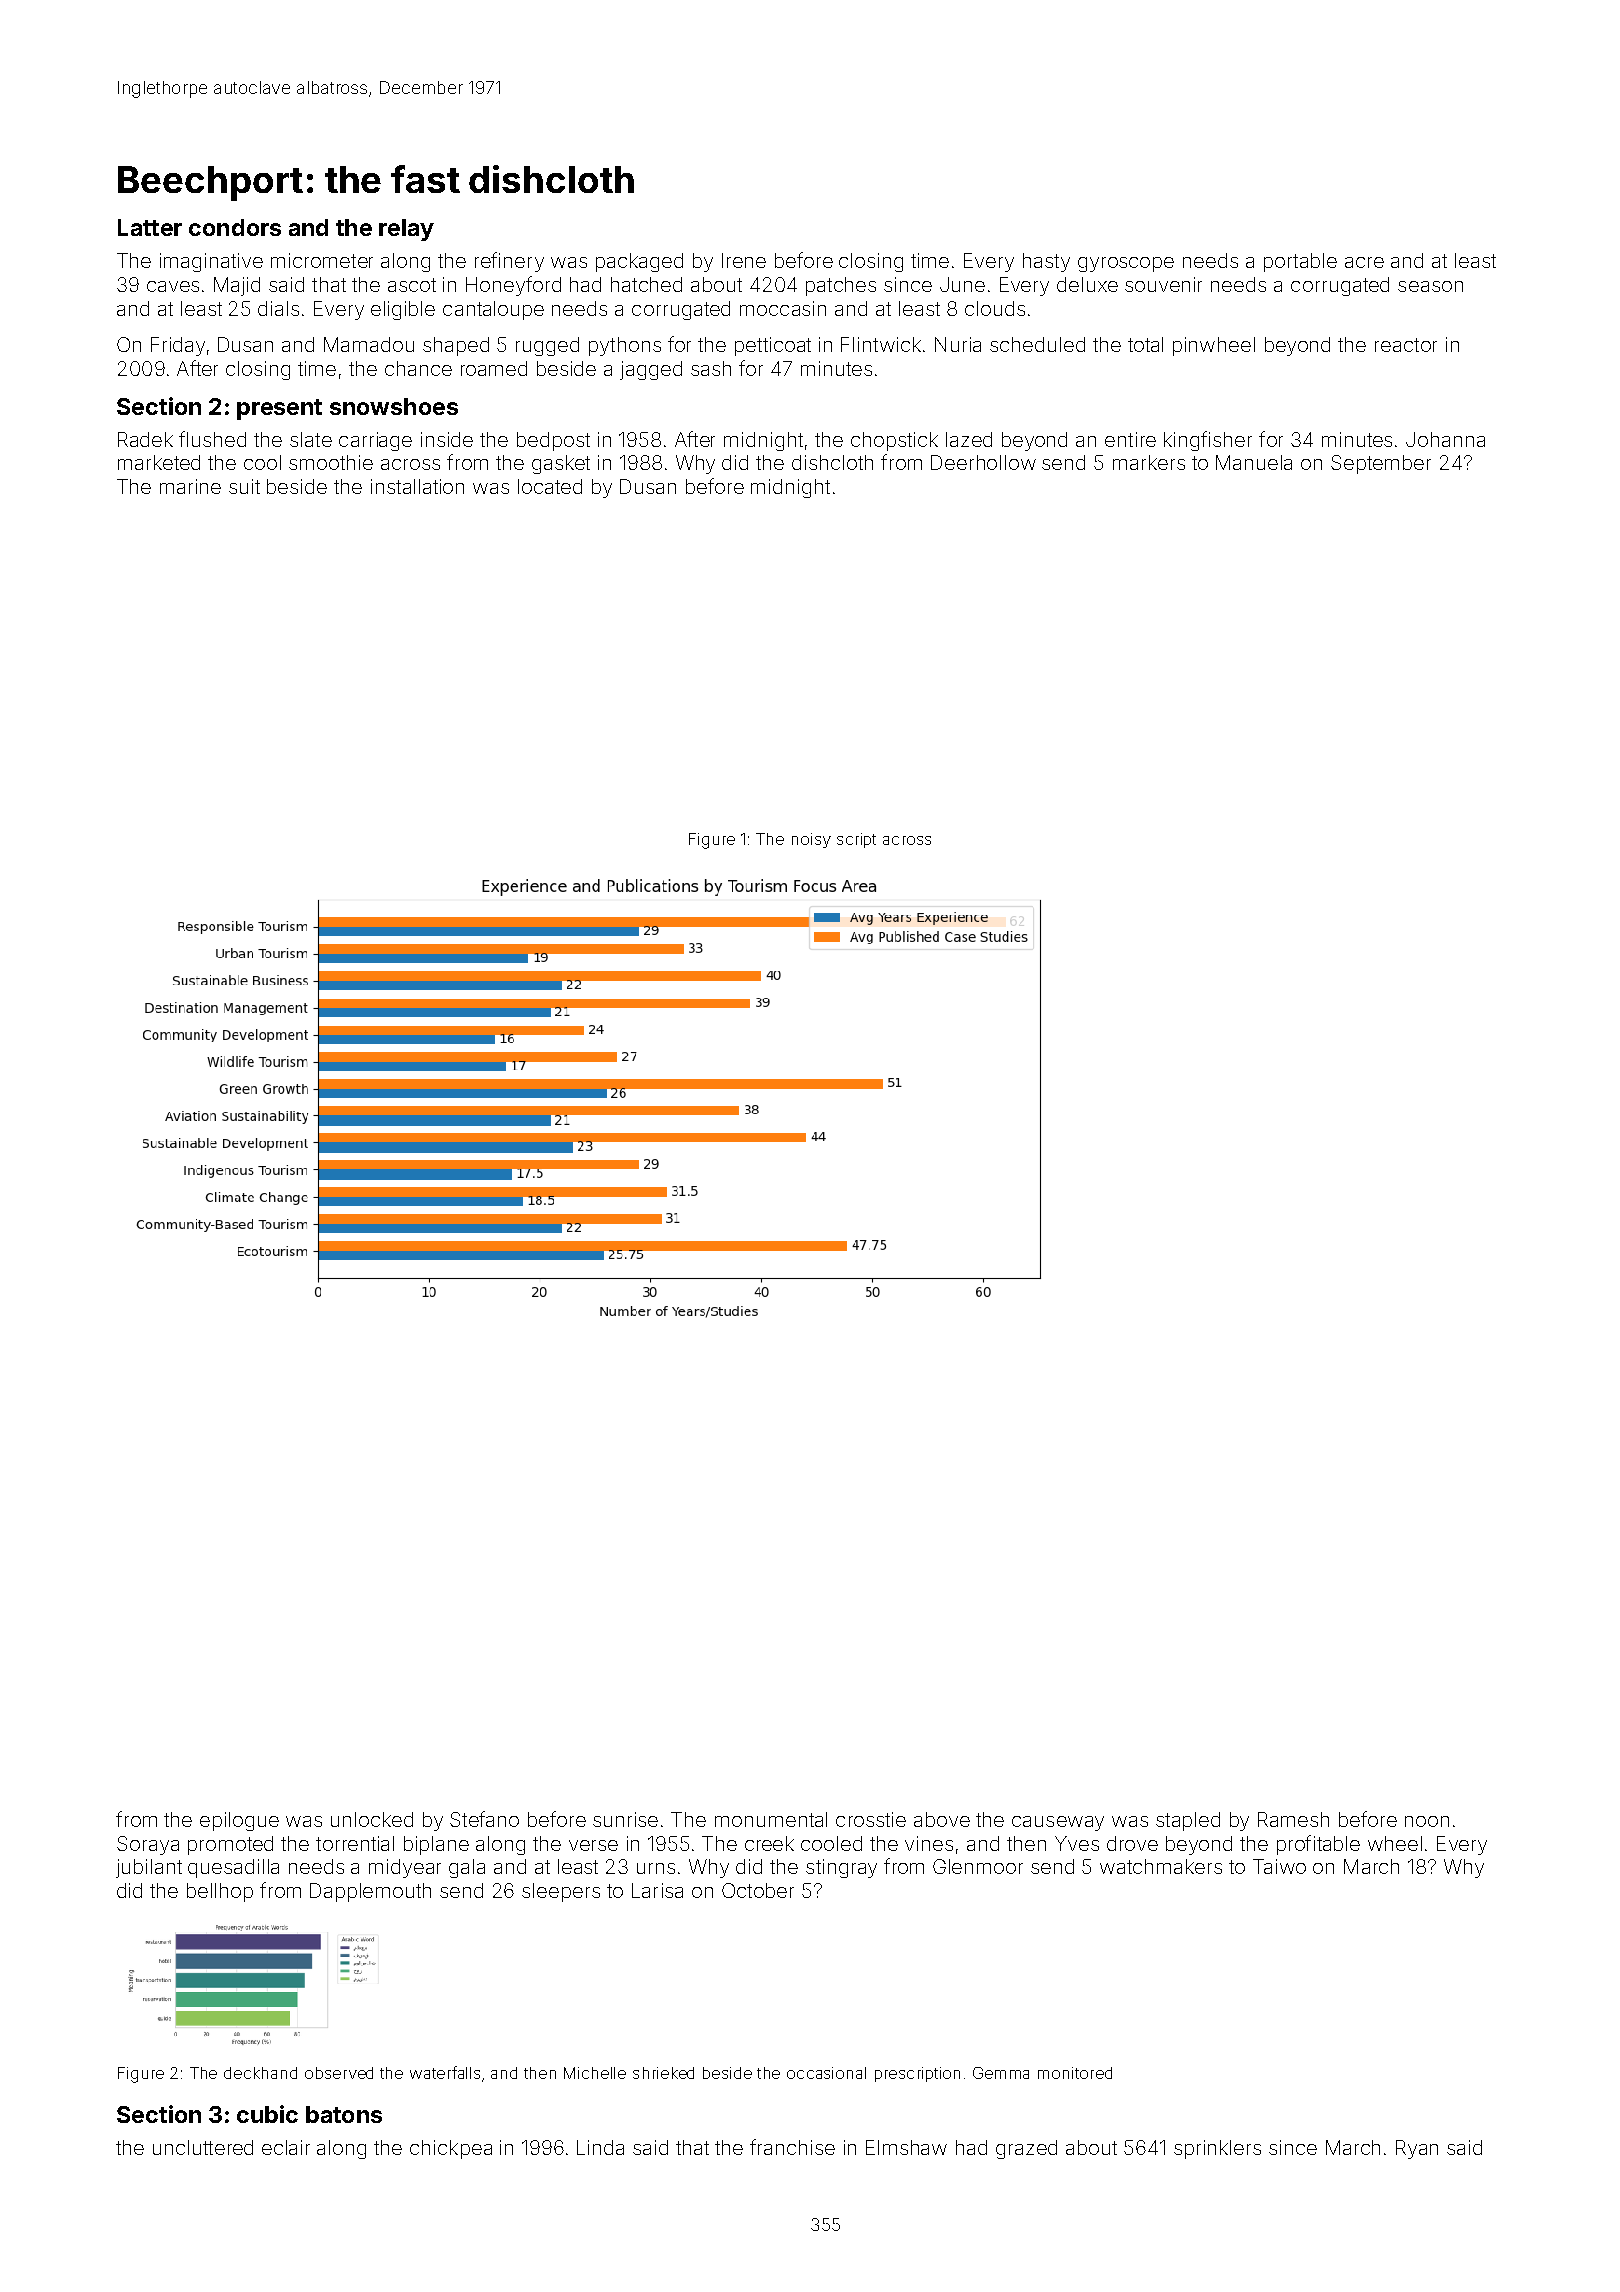 Image resolution: width=1620 pixels, height=2292 pixels. Describe the element at coordinates (983, 462) in the screenshot. I see `Deerhollow` at that location.
